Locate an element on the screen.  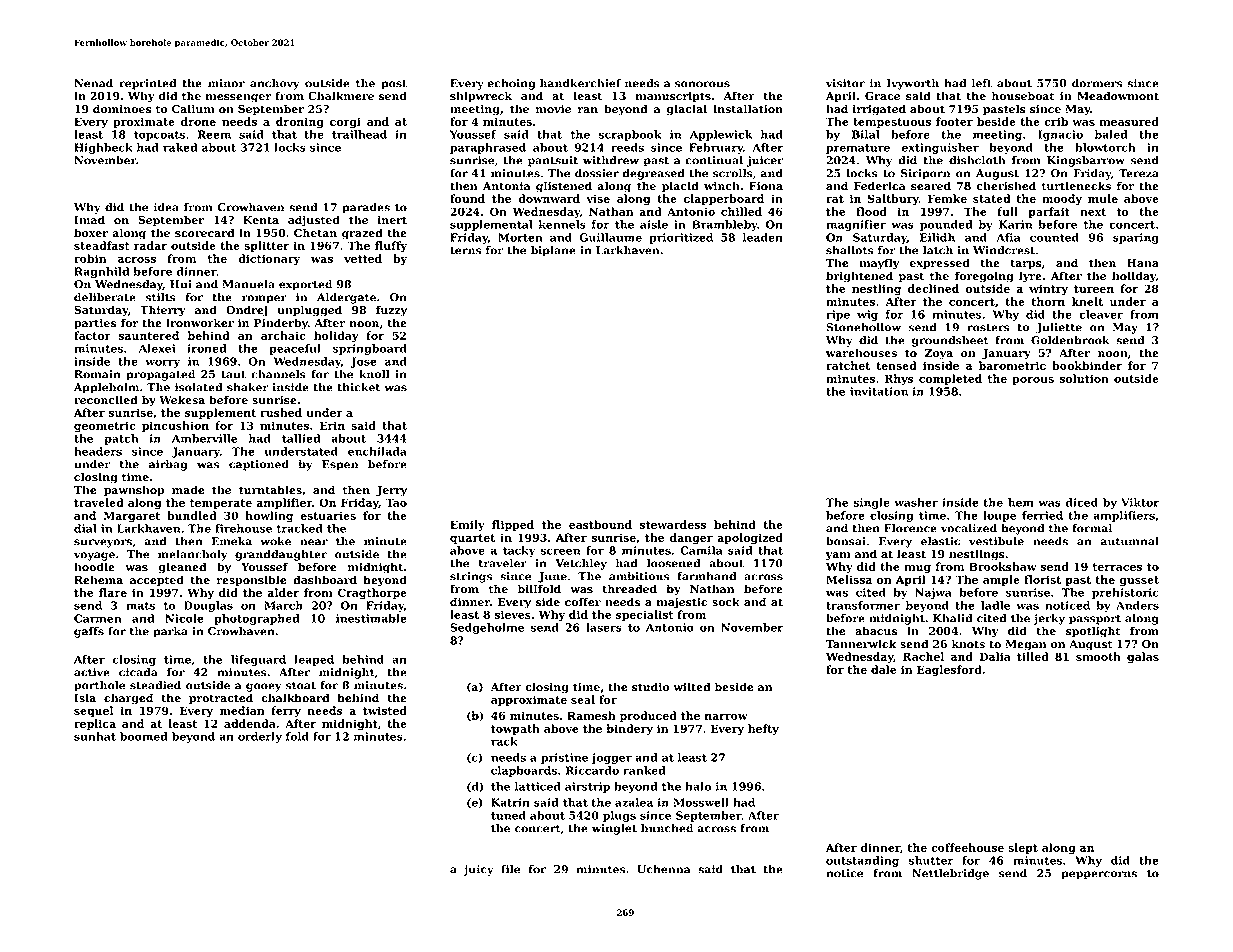
sparing is located at coordinates (1136, 238).
